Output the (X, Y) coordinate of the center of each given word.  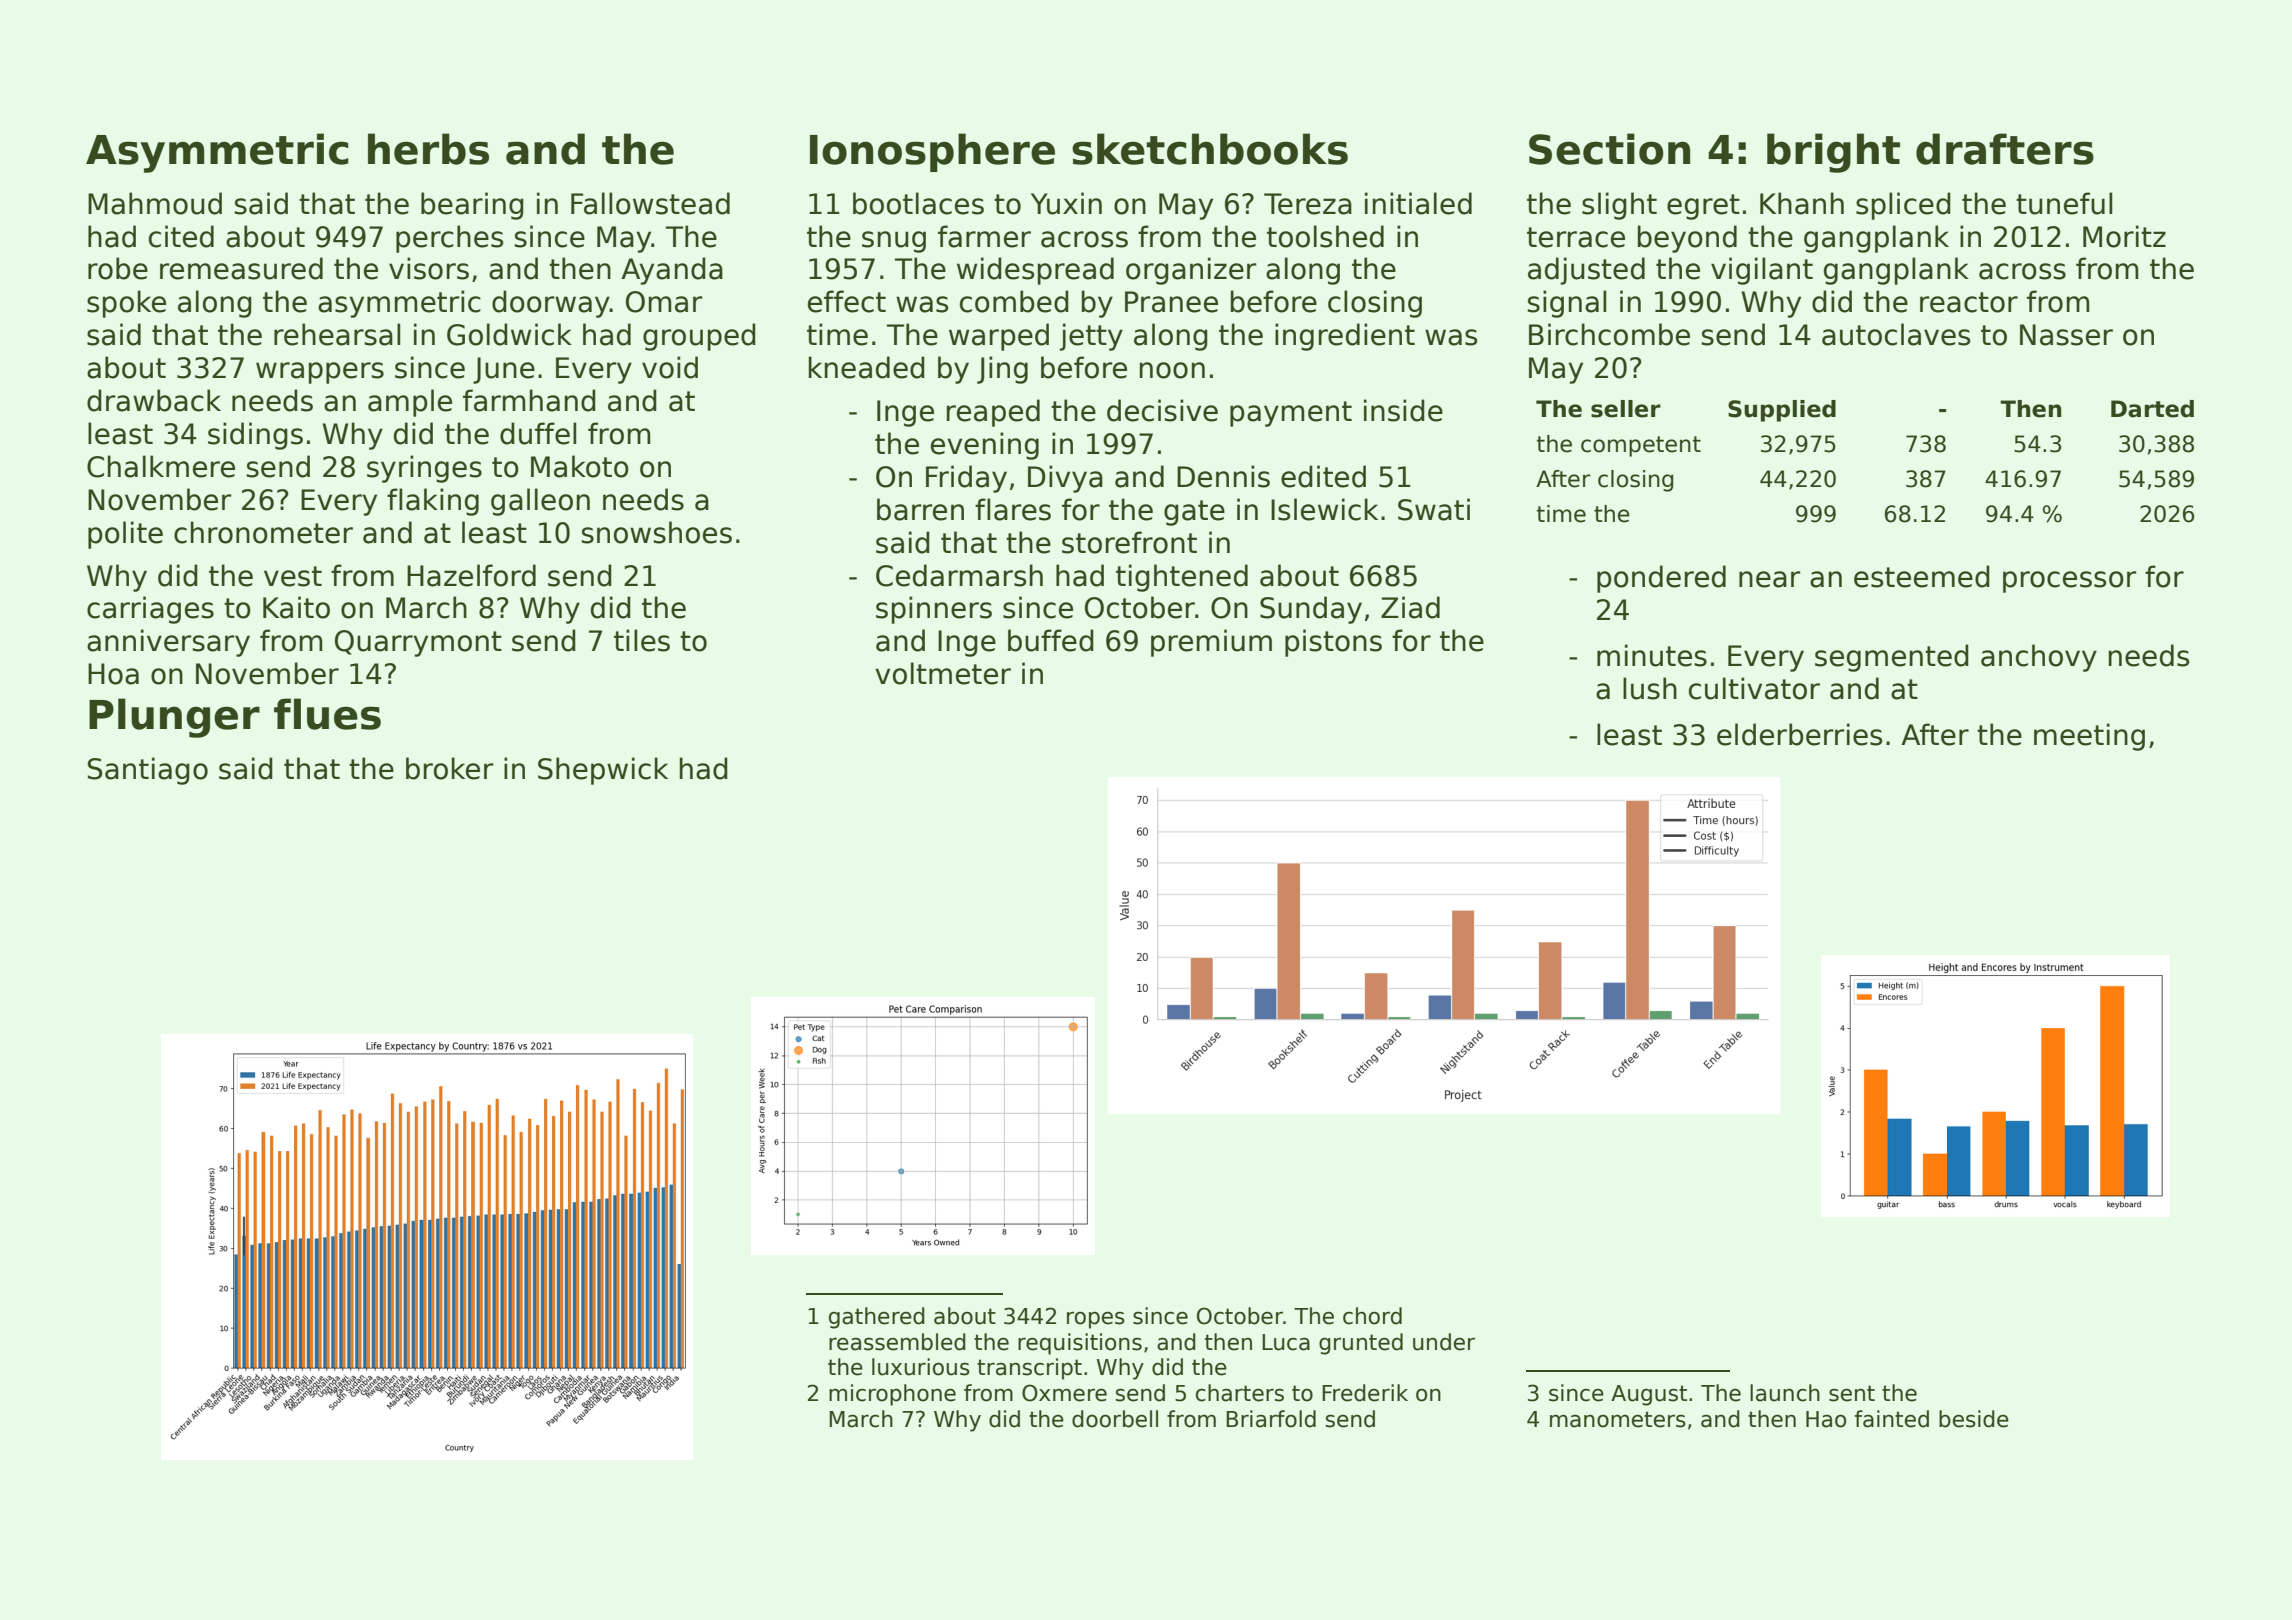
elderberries (1799, 734)
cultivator (1754, 688)
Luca (1286, 1342)
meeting (2089, 737)
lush (1650, 688)
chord (1372, 1316)
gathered (877, 1318)
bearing (472, 206)
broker (449, 768)
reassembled (897, 1342)
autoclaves (1896, 334)
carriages (150, 610)
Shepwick (603, 771)
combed (1014, 301)
